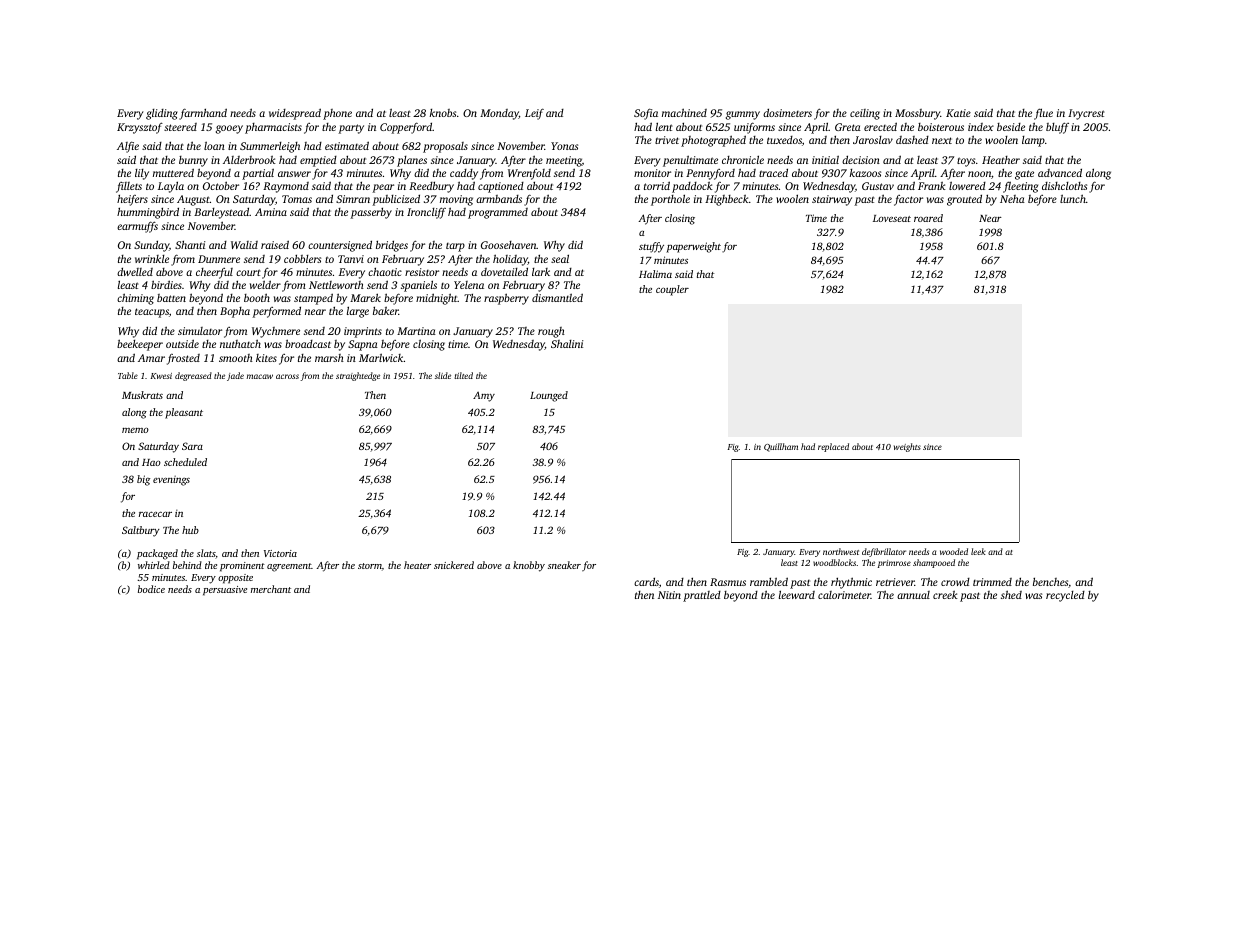 The width and height of the page is (1233, 952). Describe the element at coordinates (892, 218) in the page. I see `Loveseat` at that location.
